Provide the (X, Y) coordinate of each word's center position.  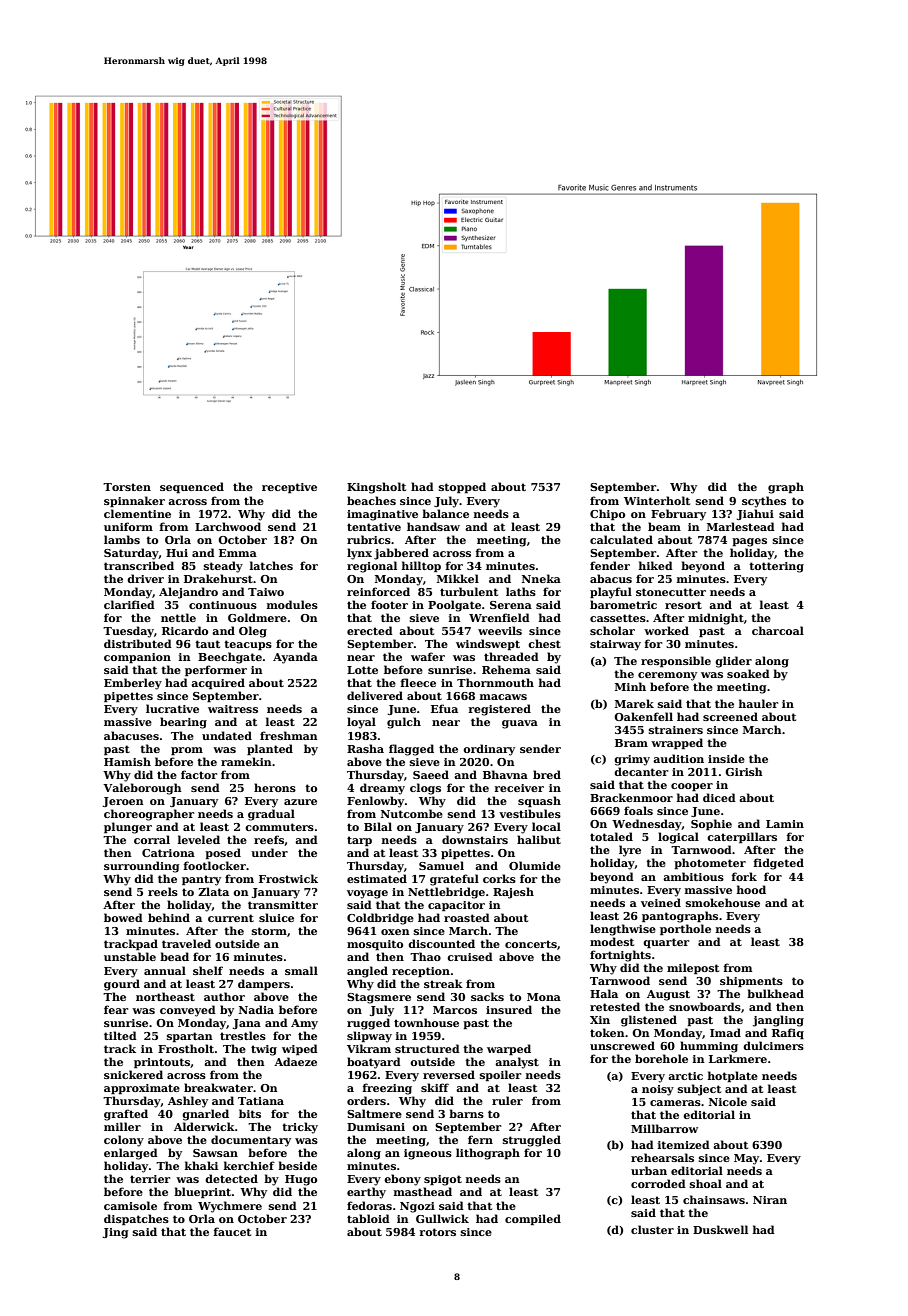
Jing (115, 1233)
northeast (165, 996)
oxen (395, 932)
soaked (748, 673)
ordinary (489, 750)
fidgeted (779, 864)
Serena (511, 605)
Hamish (127, 761)
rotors (438, 1232)
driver (145, 578)
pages (749, 542)
